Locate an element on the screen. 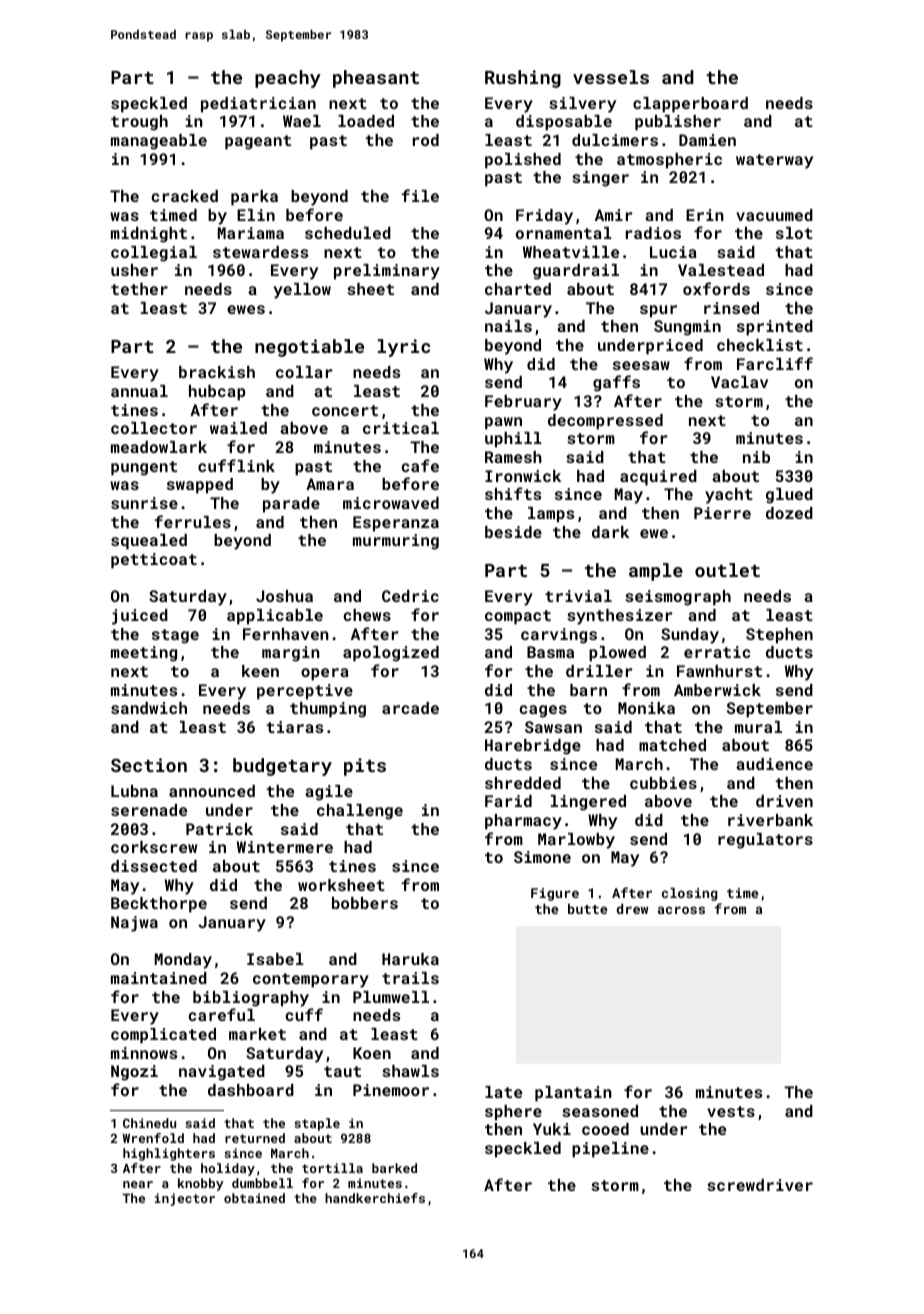 This screenshot has width=924, height=1314. sandwich is located at coordinates (149, 708).
